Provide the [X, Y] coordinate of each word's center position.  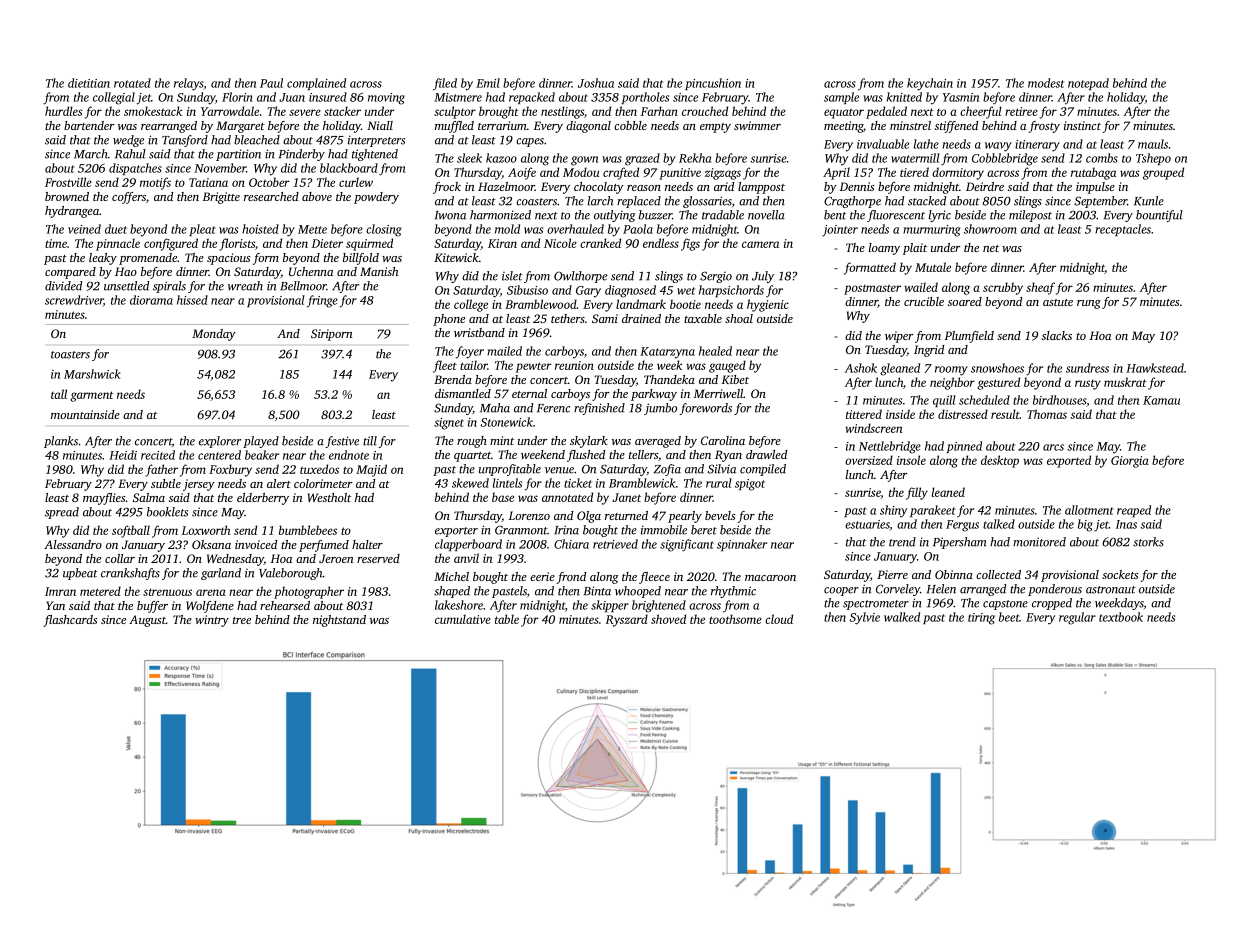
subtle [166, 483]
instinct [1082, 125]
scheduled [984, 400]
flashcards [70, 621]
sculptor [455, 112]
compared [70, 273]
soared [965, 301]
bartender [89, 125]
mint [502, 440]
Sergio [716, 277]
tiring [981, 619]
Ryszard [627, 620]
